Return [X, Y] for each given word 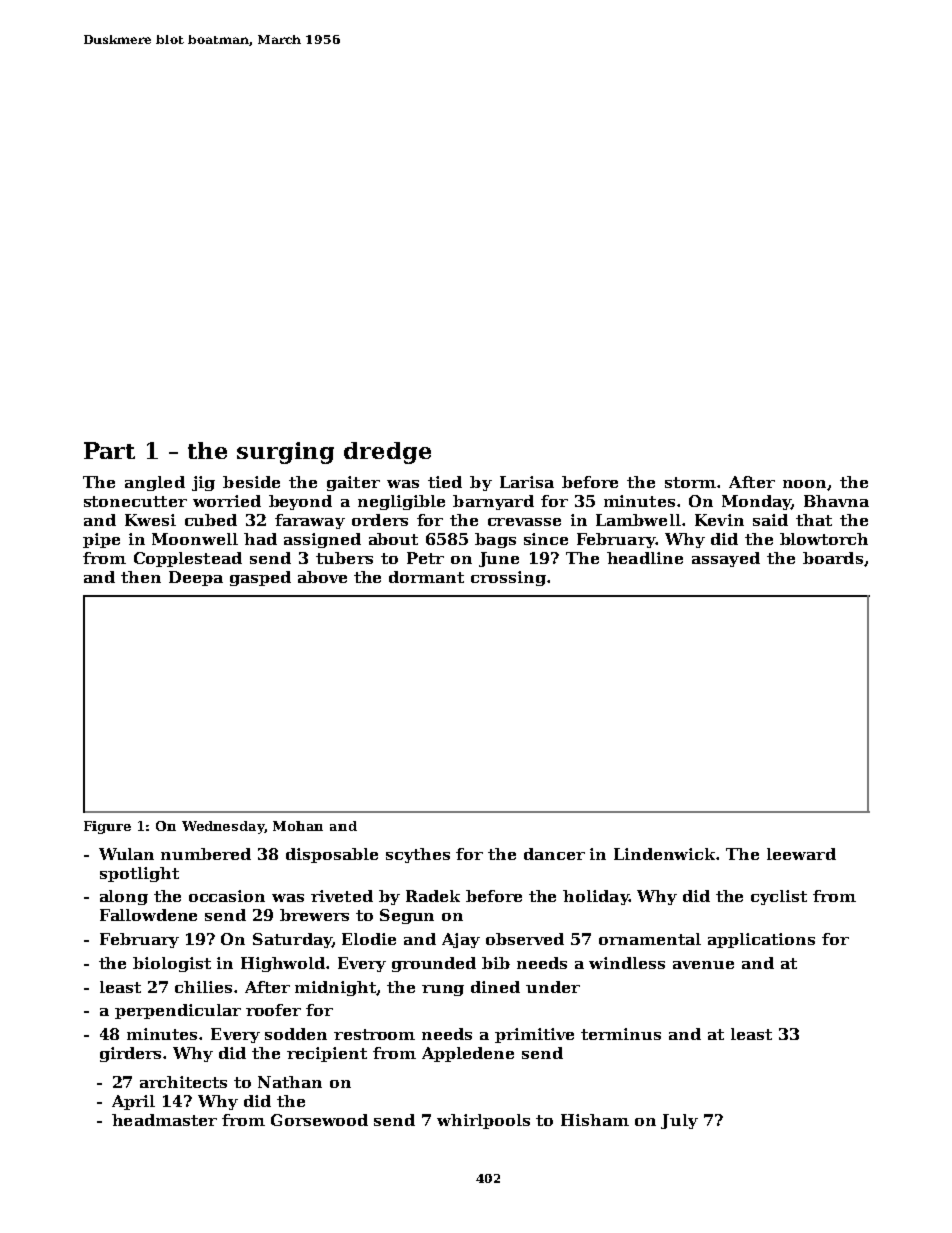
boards [833, 558]
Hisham [595, 1120]
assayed [726, 559]
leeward [801, 854]
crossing [508, 578]
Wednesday [223, 827]
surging [285, 453]
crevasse [524, 522]
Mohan [298, 826]
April [133, 1102]
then [141, 577]
